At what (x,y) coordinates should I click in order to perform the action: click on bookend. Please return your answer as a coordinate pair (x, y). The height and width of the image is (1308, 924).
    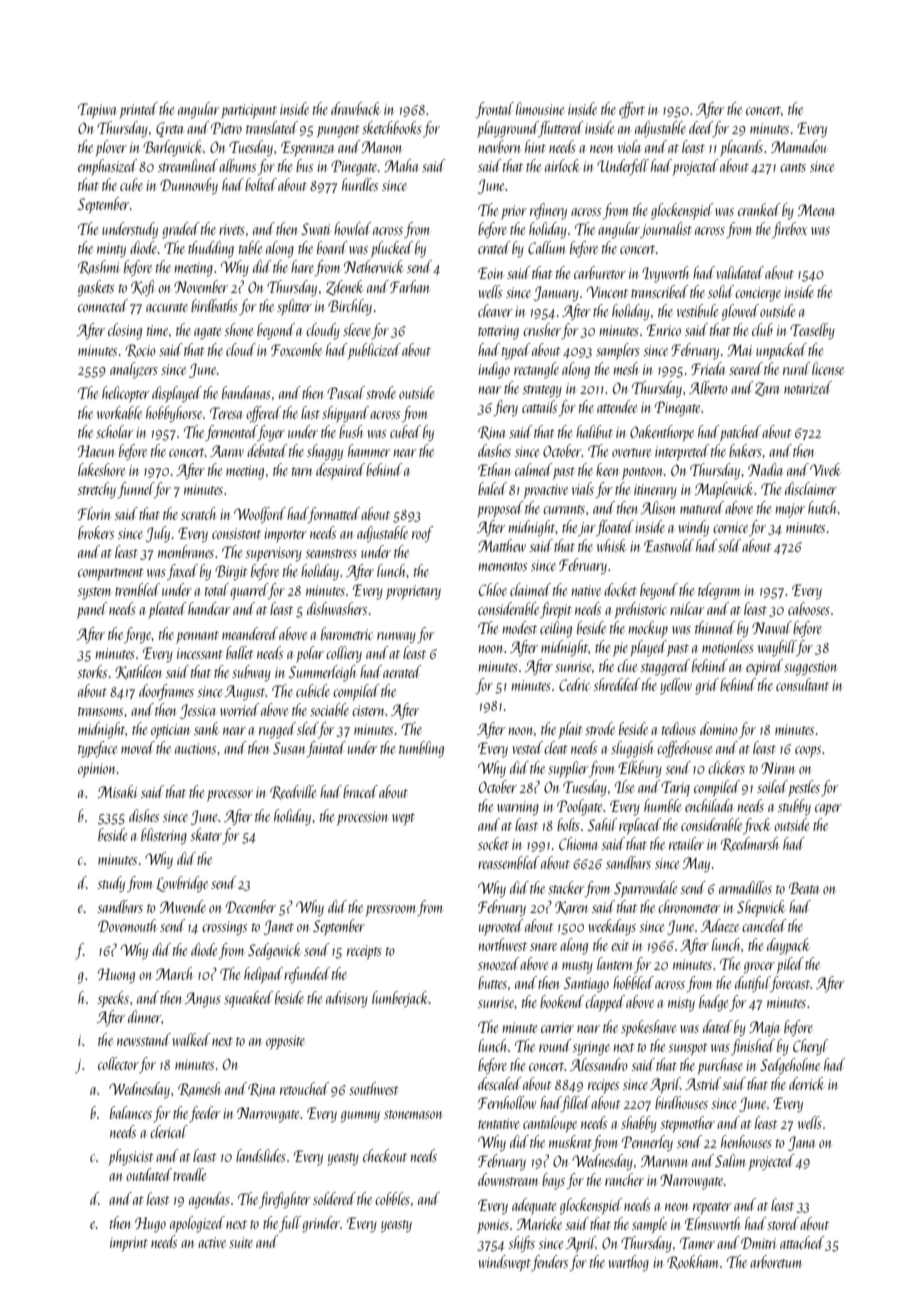
    Looking at the image, I should click on (562, 1001).
